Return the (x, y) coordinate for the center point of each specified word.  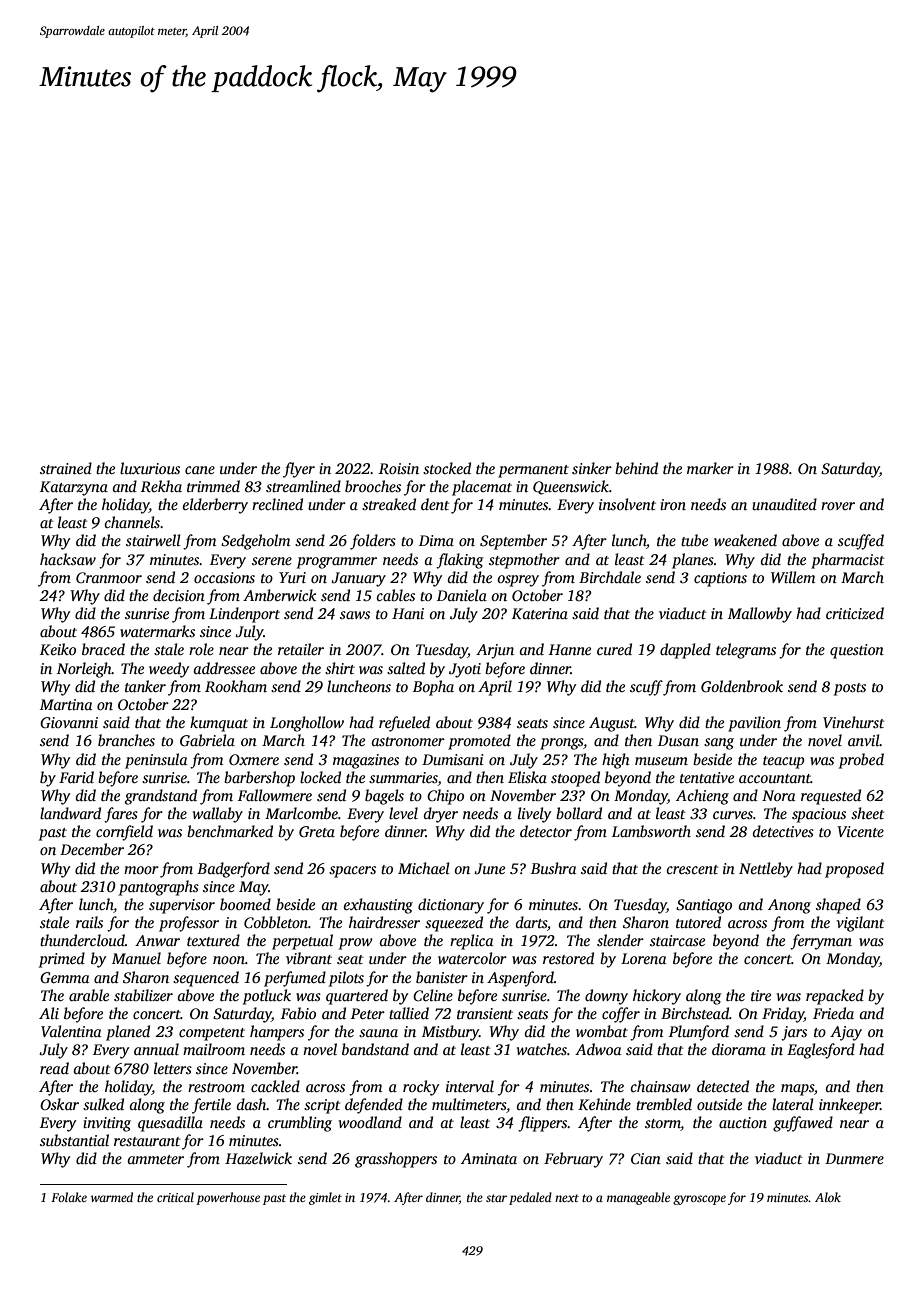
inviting (107, 1124)
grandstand (161, 797)
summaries (403, 777)
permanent (533, 471)
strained (66, 468)
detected (723, 1086)
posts (850, 689)
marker (710, 468)
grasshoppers (396, 1160)
